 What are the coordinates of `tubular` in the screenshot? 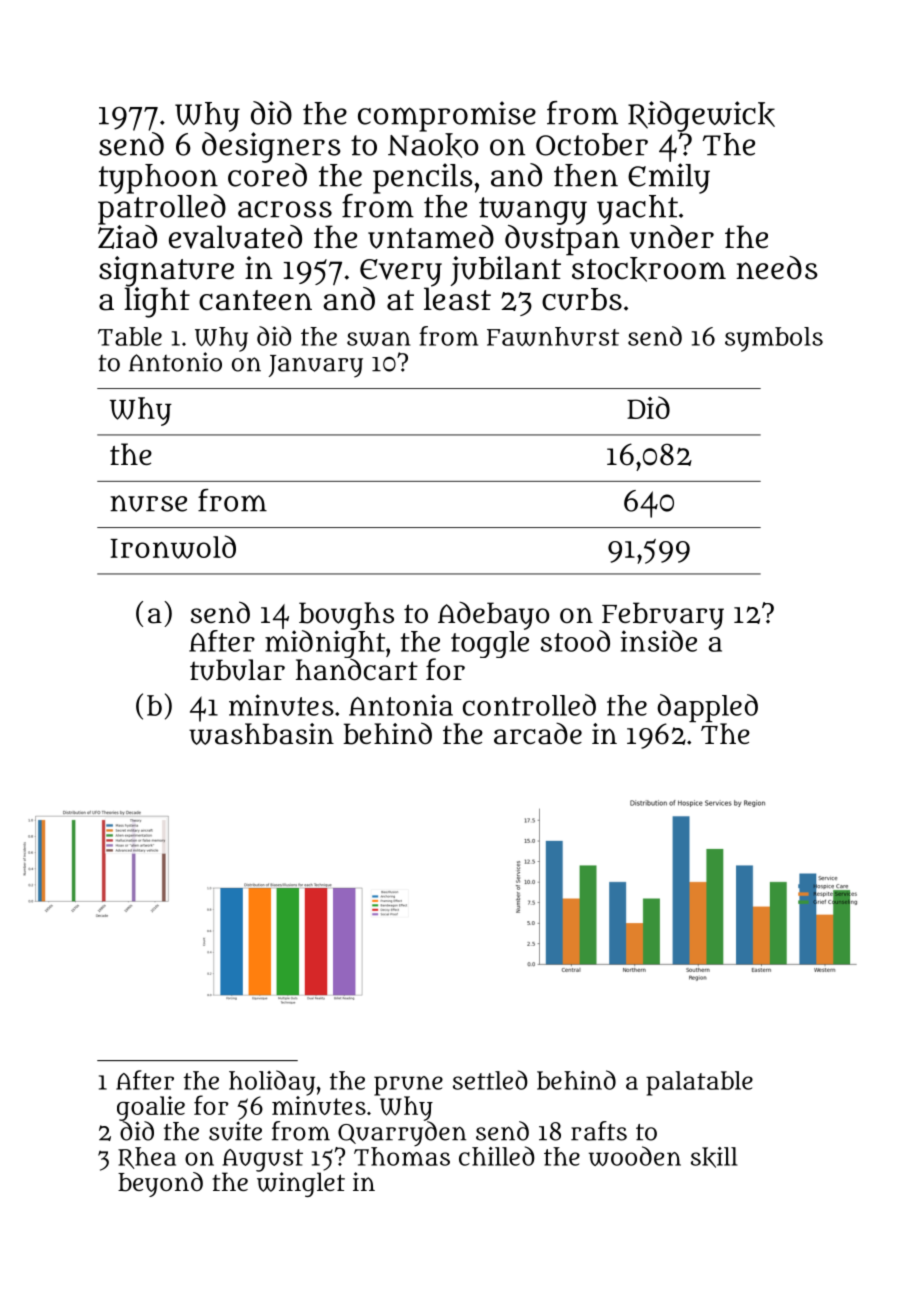 It's located at (237, 670).
